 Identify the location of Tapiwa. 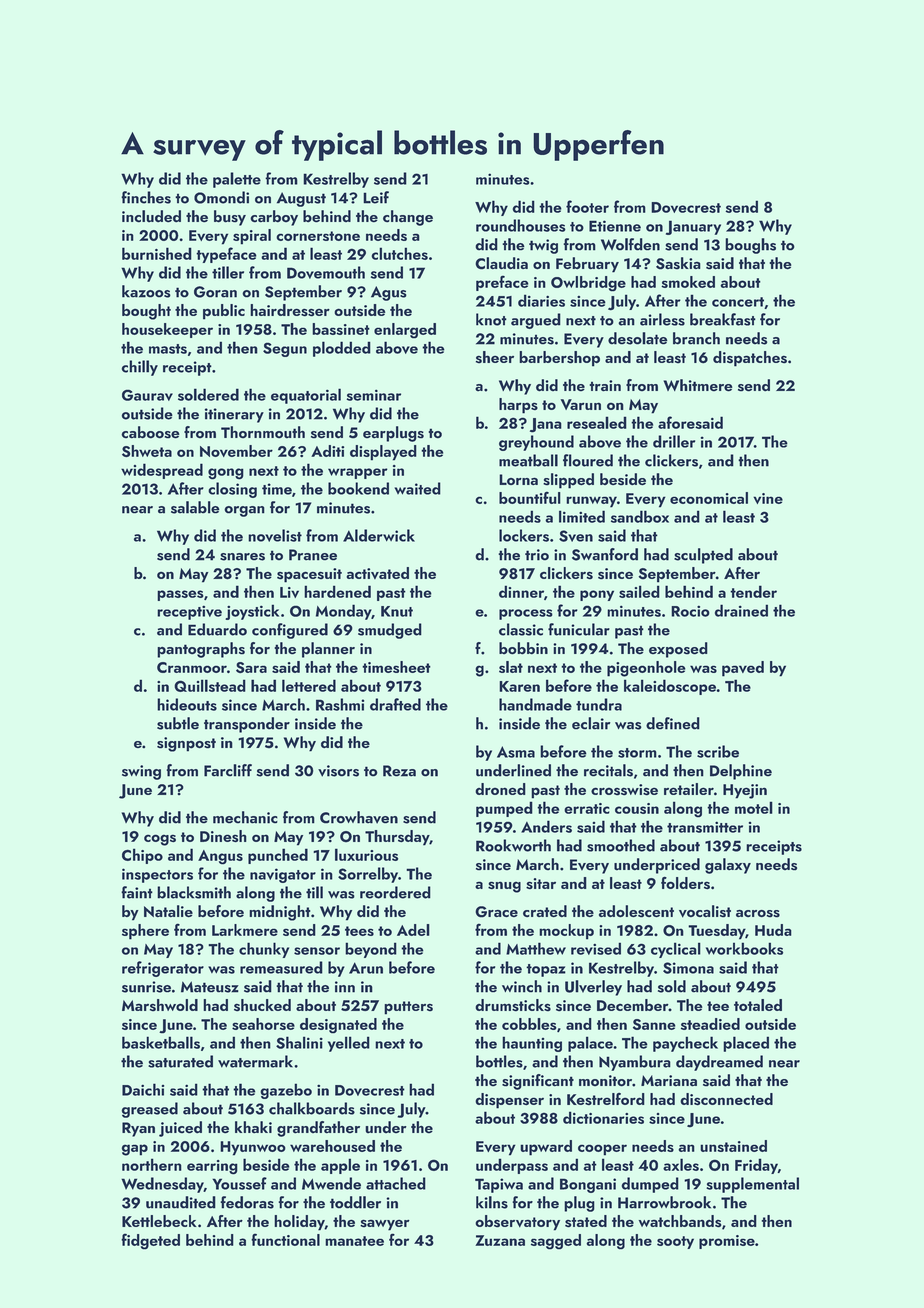
(499, 1185).
